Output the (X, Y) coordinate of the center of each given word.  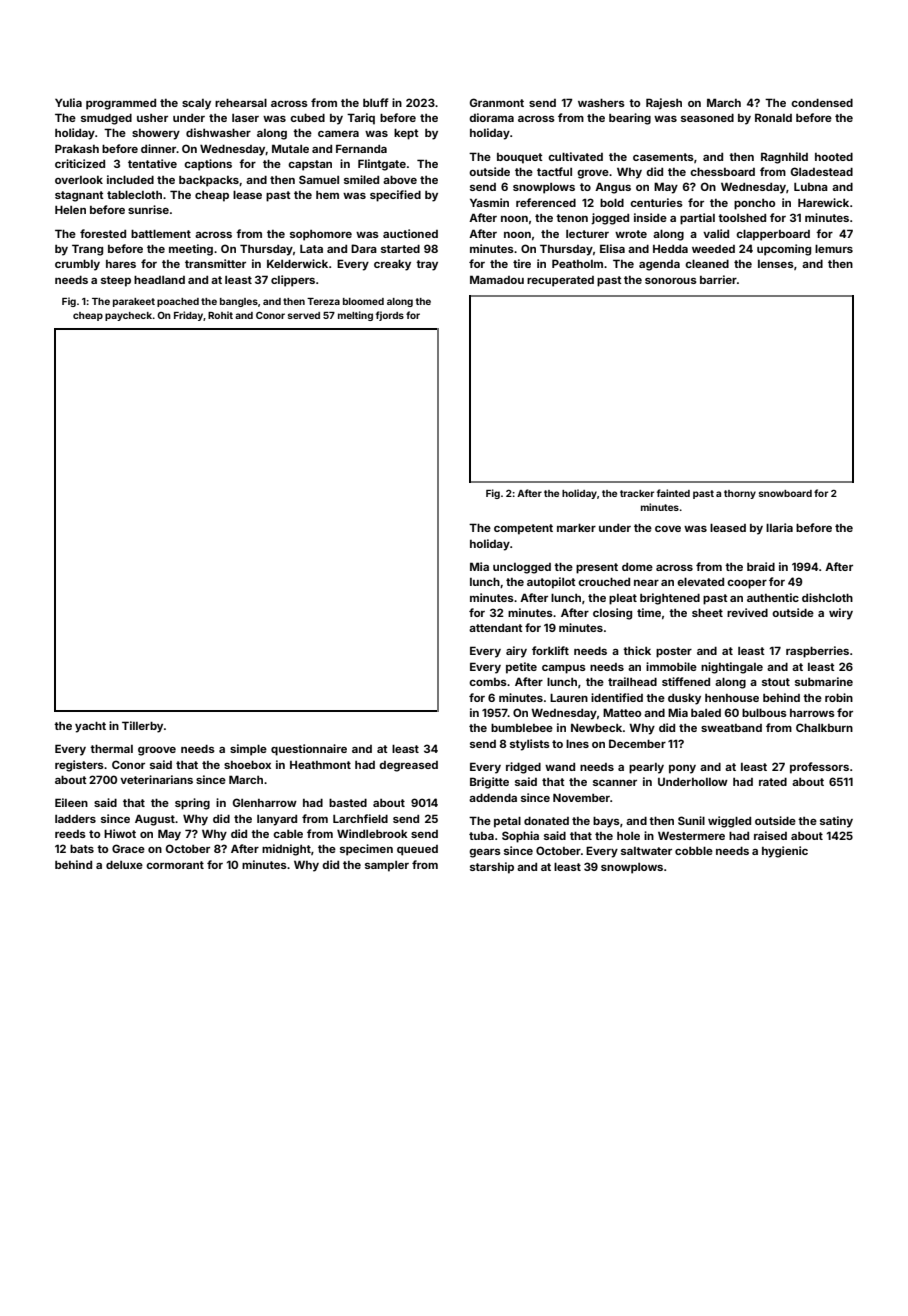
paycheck (128, 316)
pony (682, 769)
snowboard (785, 493)
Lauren (569, 697)
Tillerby (142, 727)
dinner (159, 148)
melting (355, 316)
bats (82, 848)
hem (327, 195)
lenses (776, 264)
